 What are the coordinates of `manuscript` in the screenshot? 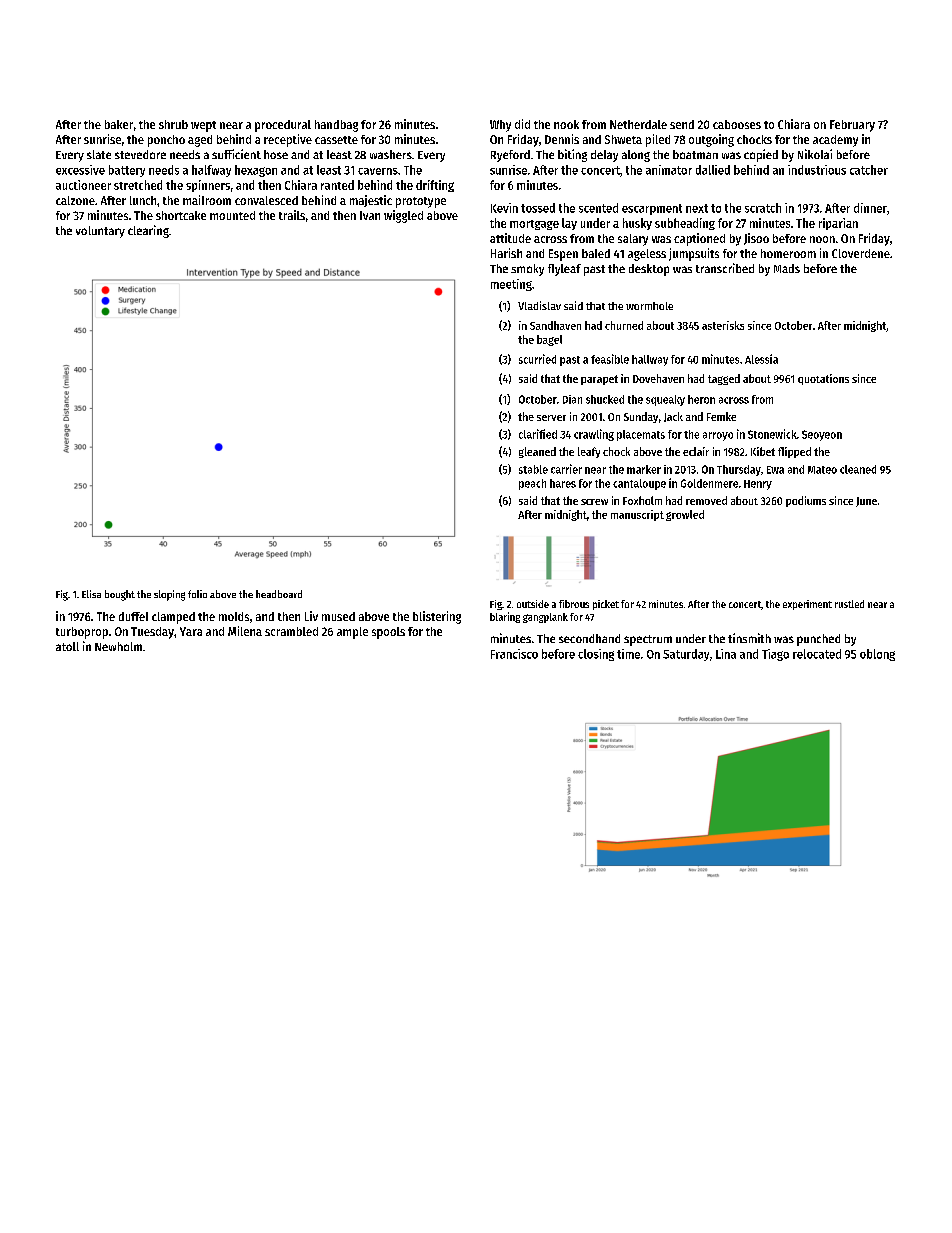 It's located at (637, 515).
